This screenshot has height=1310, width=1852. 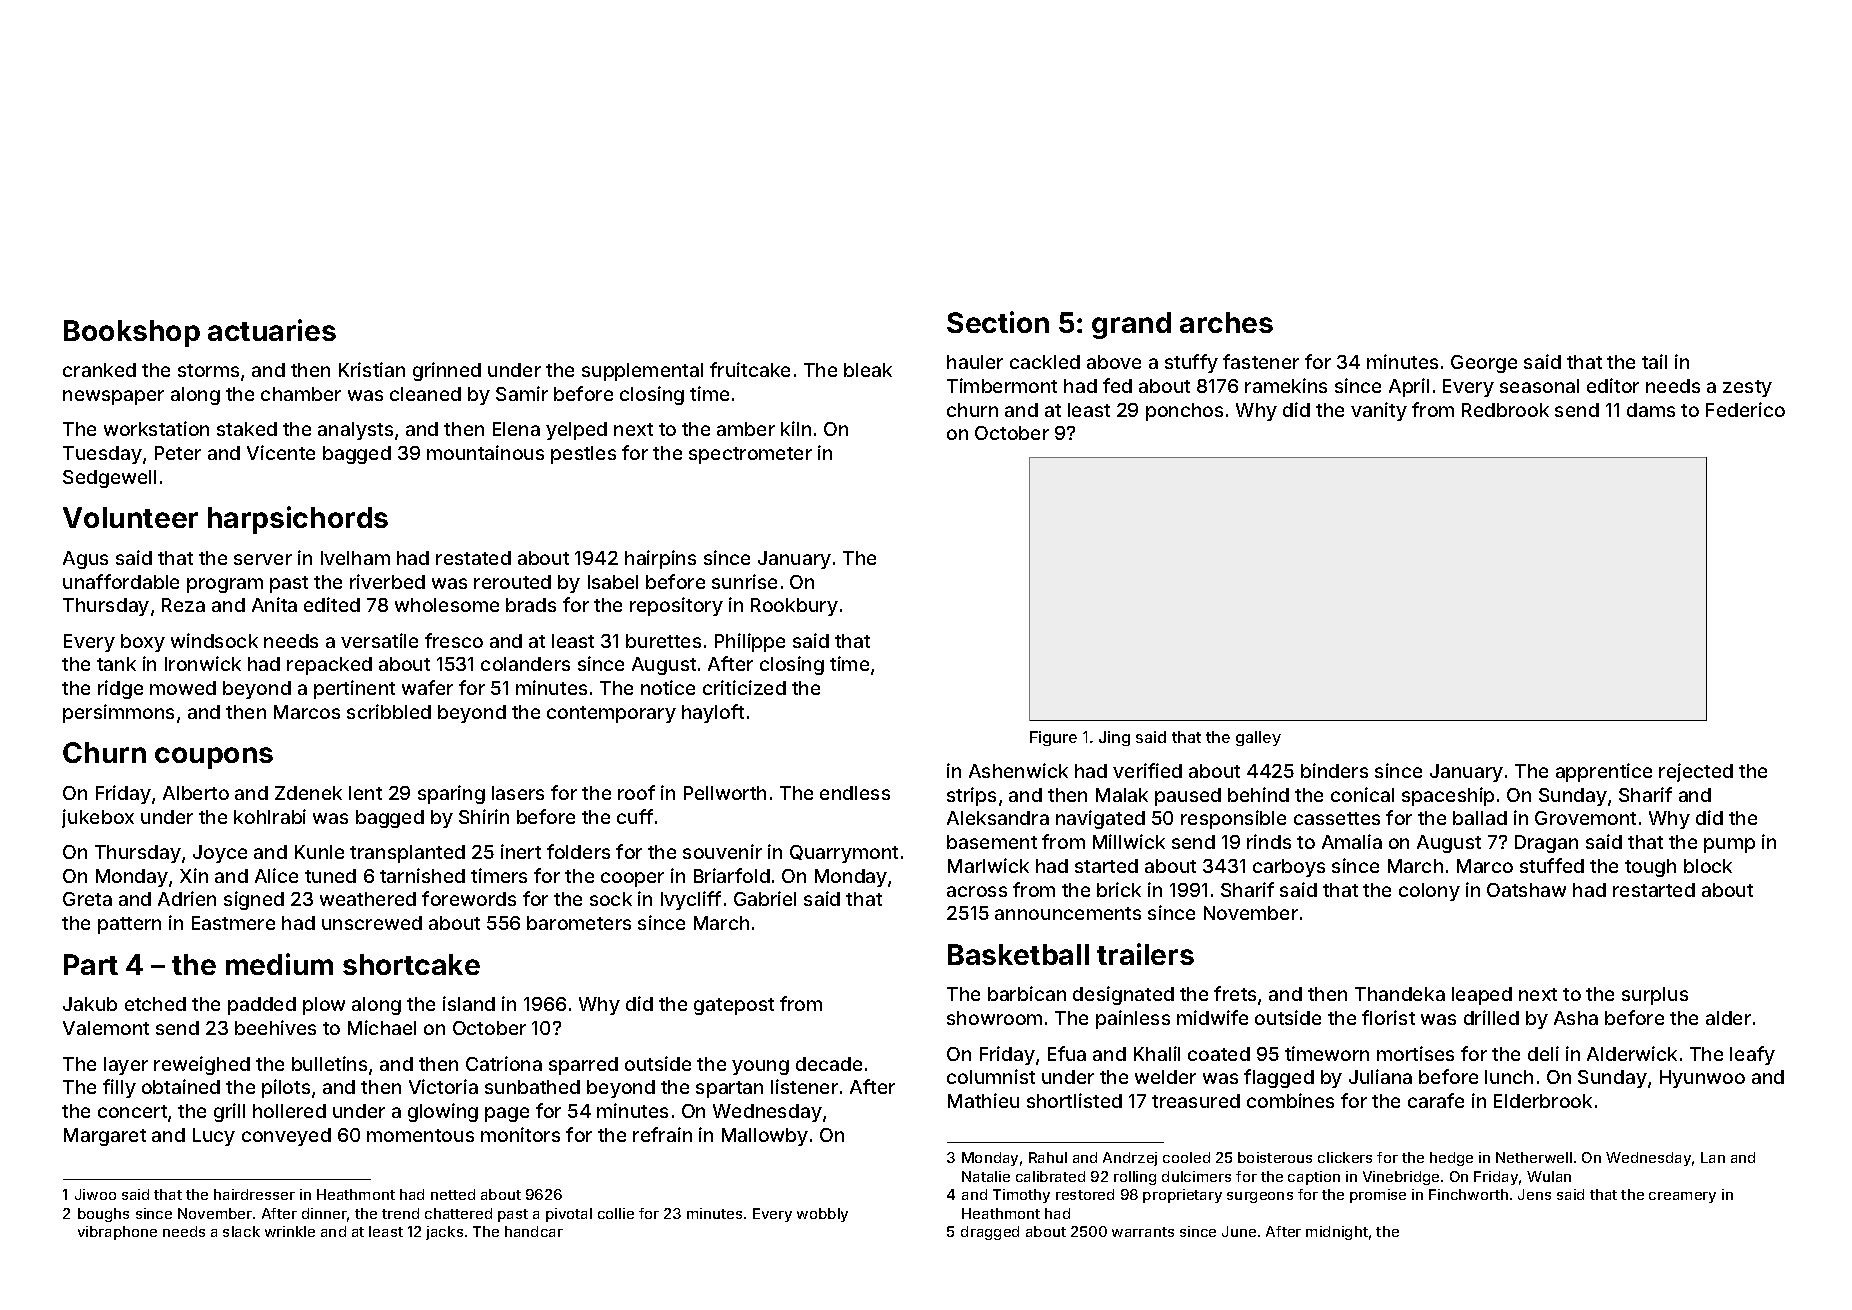 What do you see at coordinates (992, 842) in the screenshot?
I see `basement` at bounding box center [992, 842].
